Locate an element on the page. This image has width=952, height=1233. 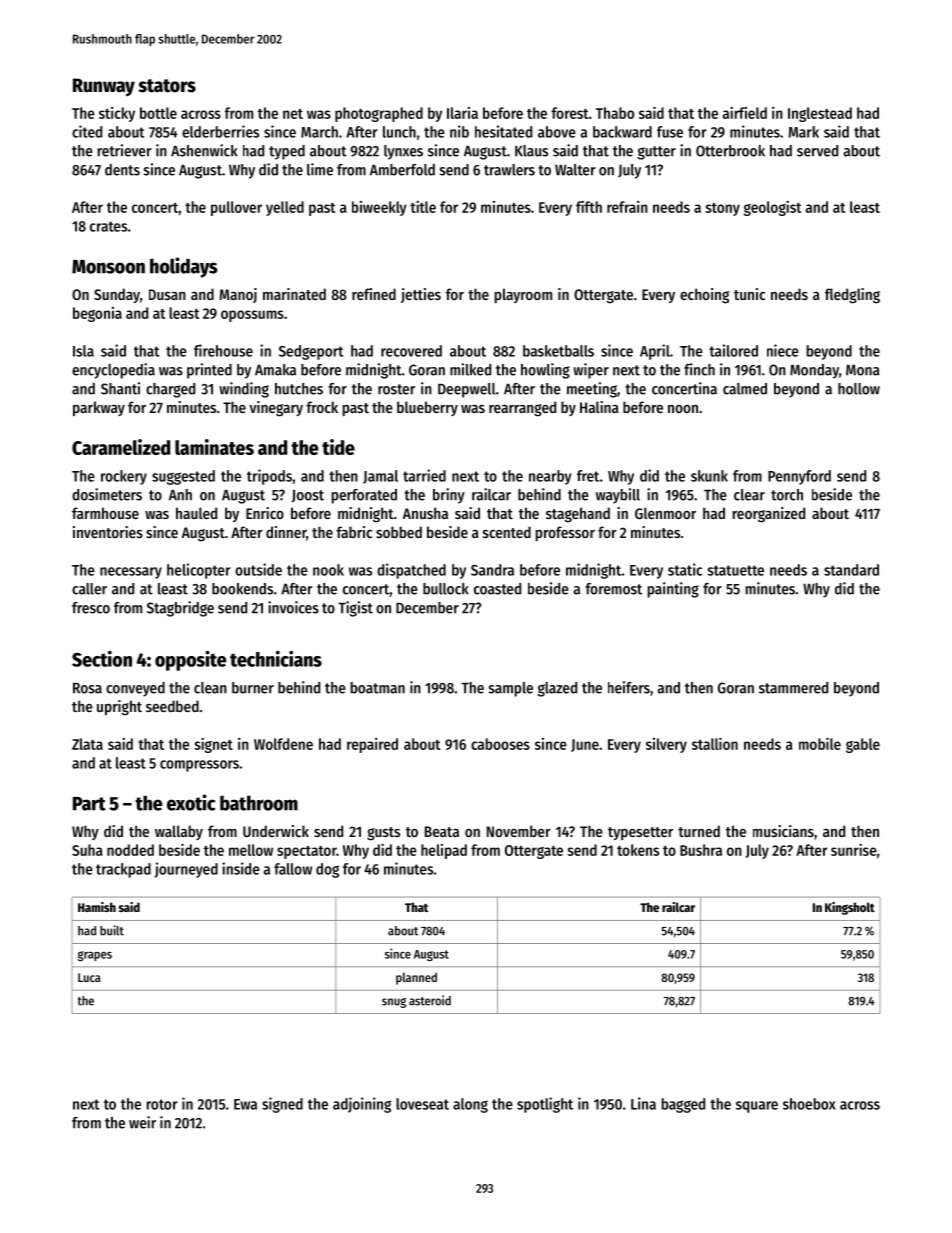
Thabo is located at coordinates (615, 113).
